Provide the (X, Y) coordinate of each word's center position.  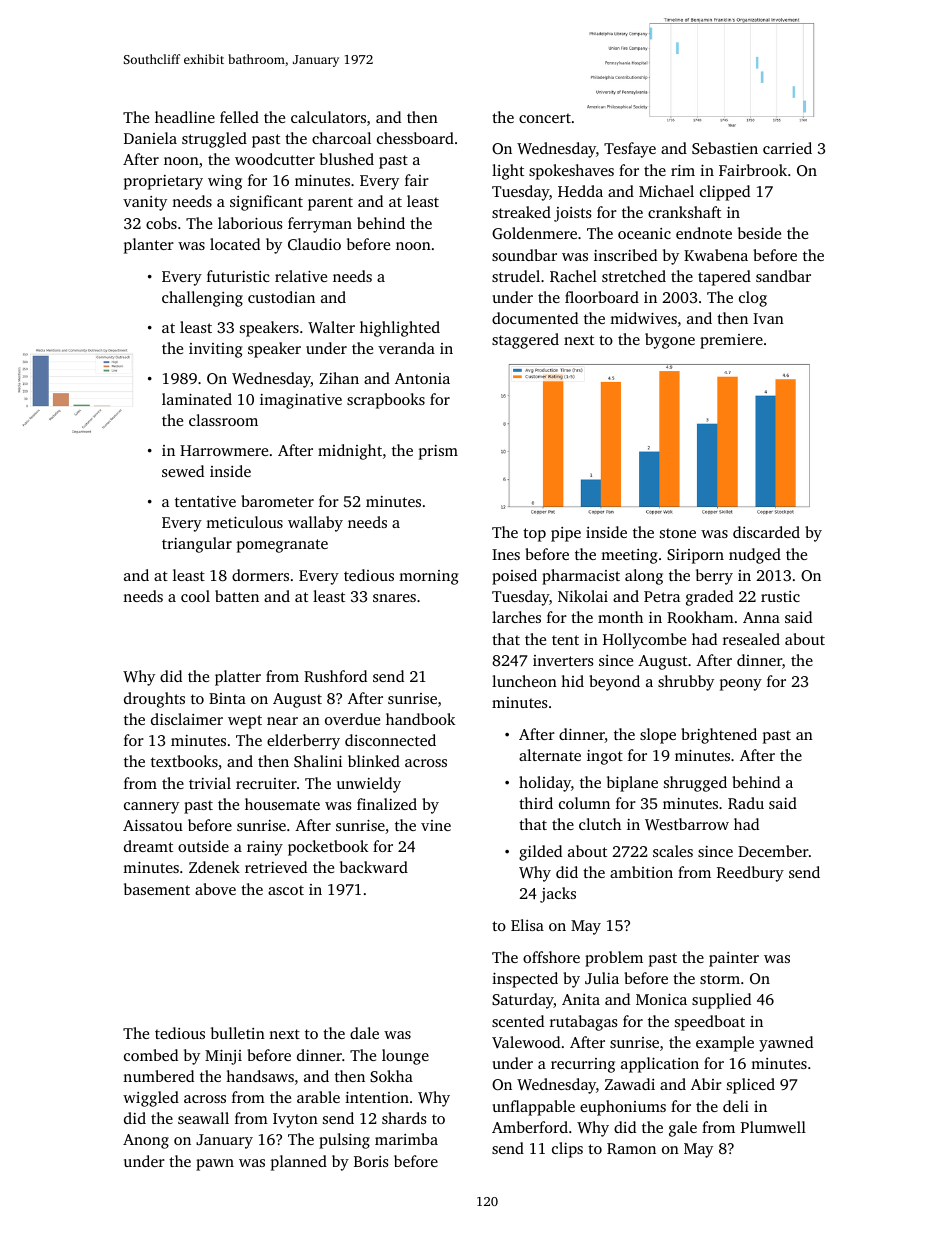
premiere (731, 341)
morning (428, 577)
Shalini (318, 761)
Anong (146, 1141)
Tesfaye (630, 150)
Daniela (150, 138)
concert (545, 118)
